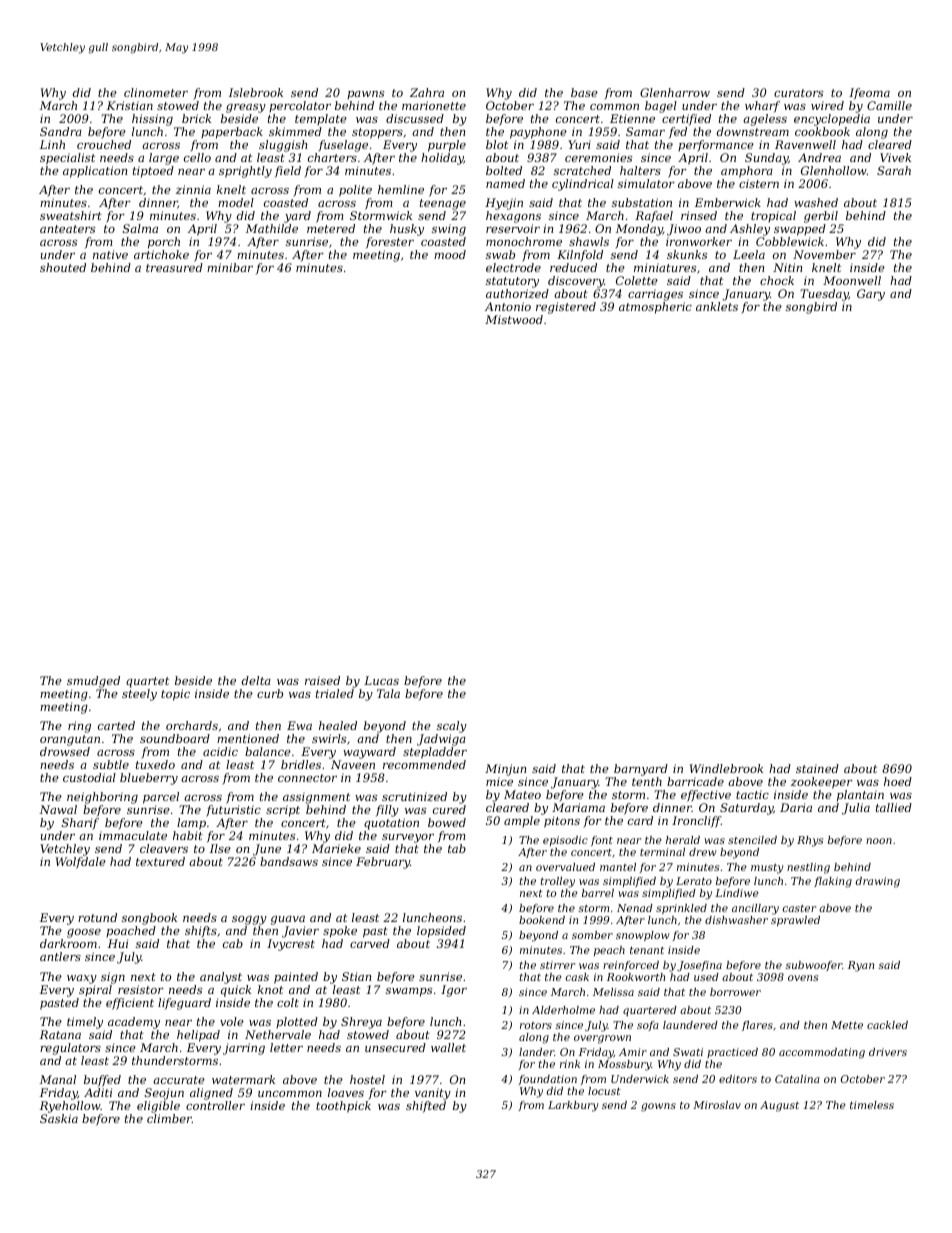 This screenshot has width=952, height=1233. What do you see at coordinates (426, 1106) in the screenshot?
I see `shifted` at bounding box center [426, 1106].
